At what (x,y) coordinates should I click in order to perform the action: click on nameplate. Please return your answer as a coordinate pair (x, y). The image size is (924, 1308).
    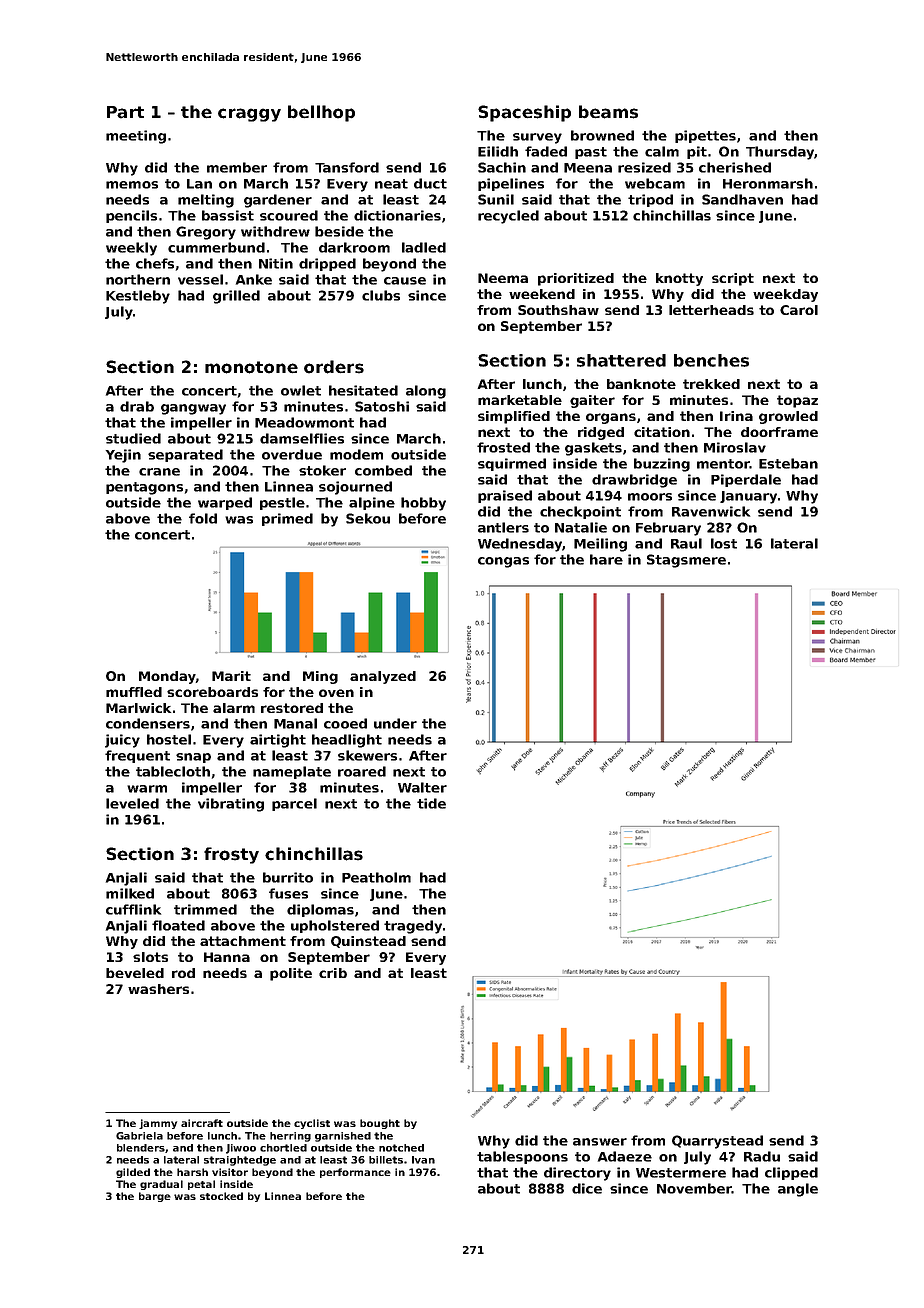
    Looking at the image, I should click on (292, 772).
